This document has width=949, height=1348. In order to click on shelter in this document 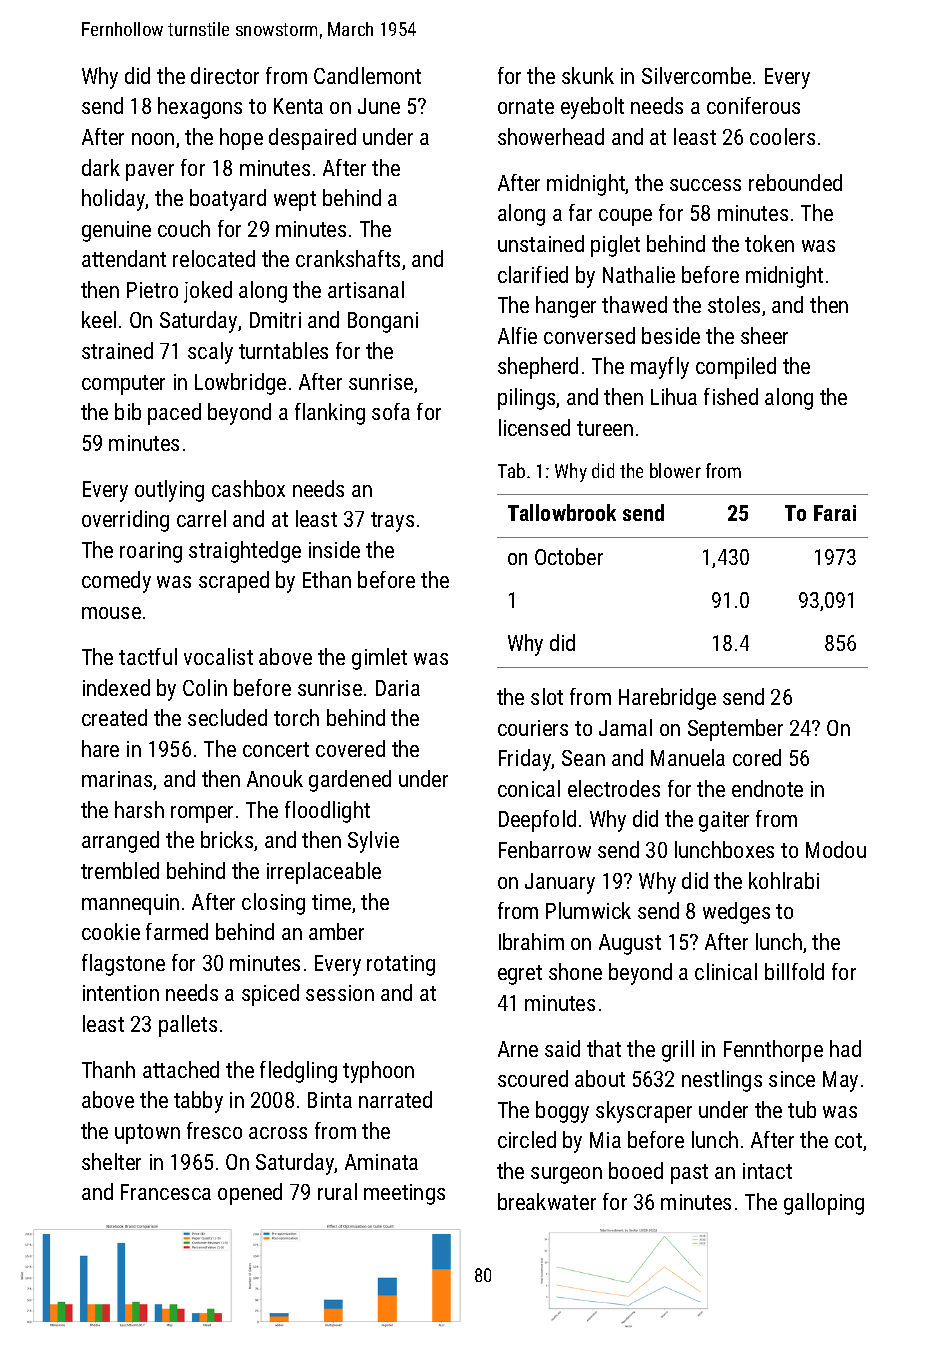, I will do `click(111, 1161)`.
